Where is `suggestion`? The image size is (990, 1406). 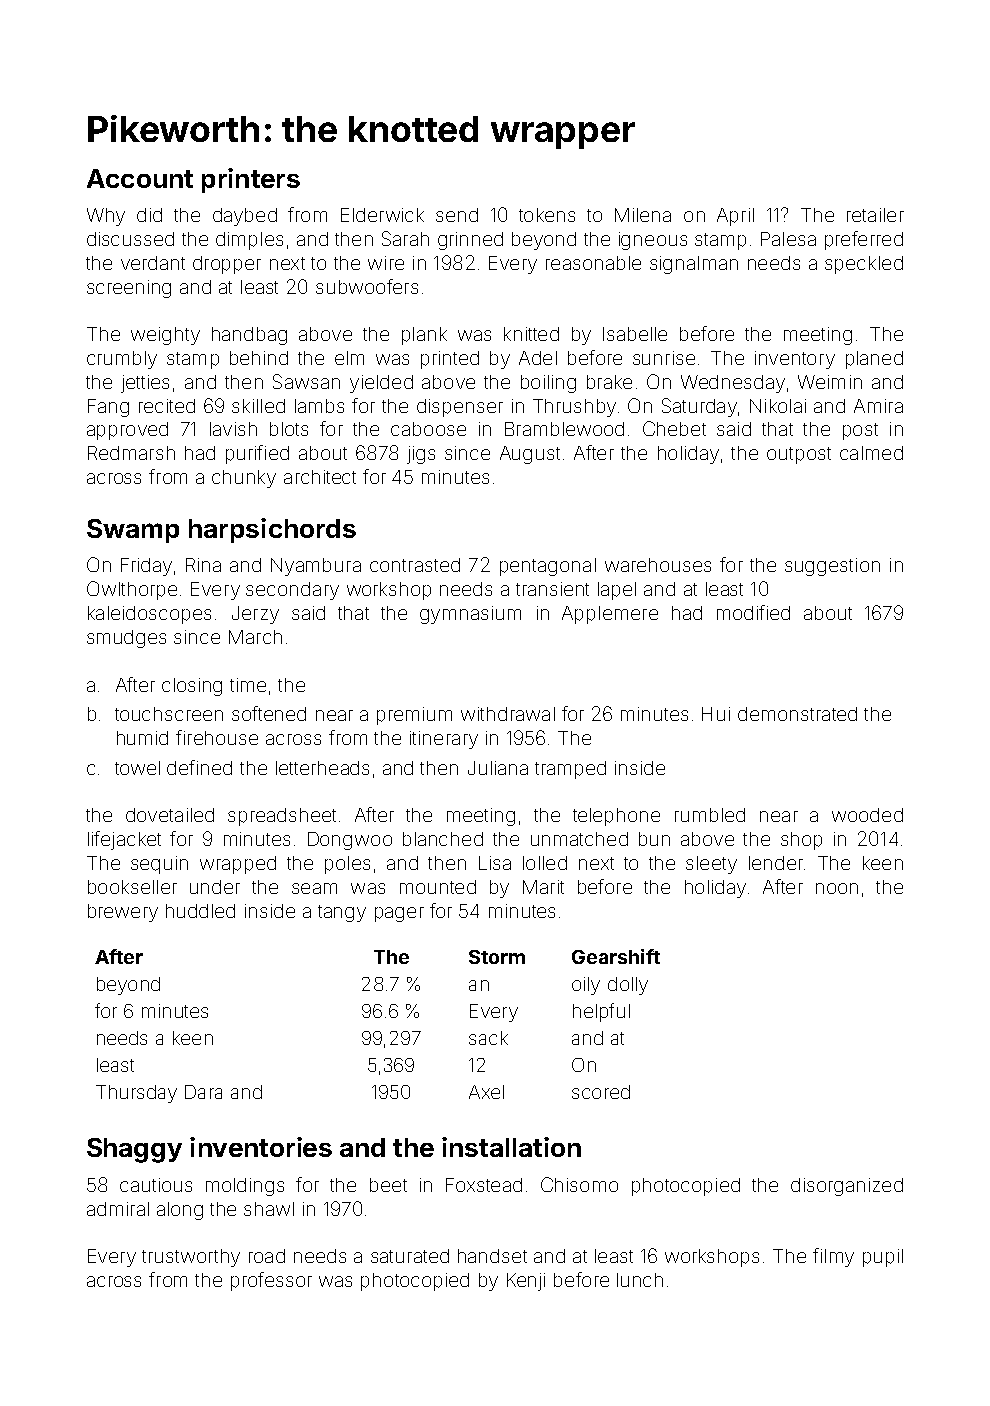 suggestion is located at coordinates (832, 567).
